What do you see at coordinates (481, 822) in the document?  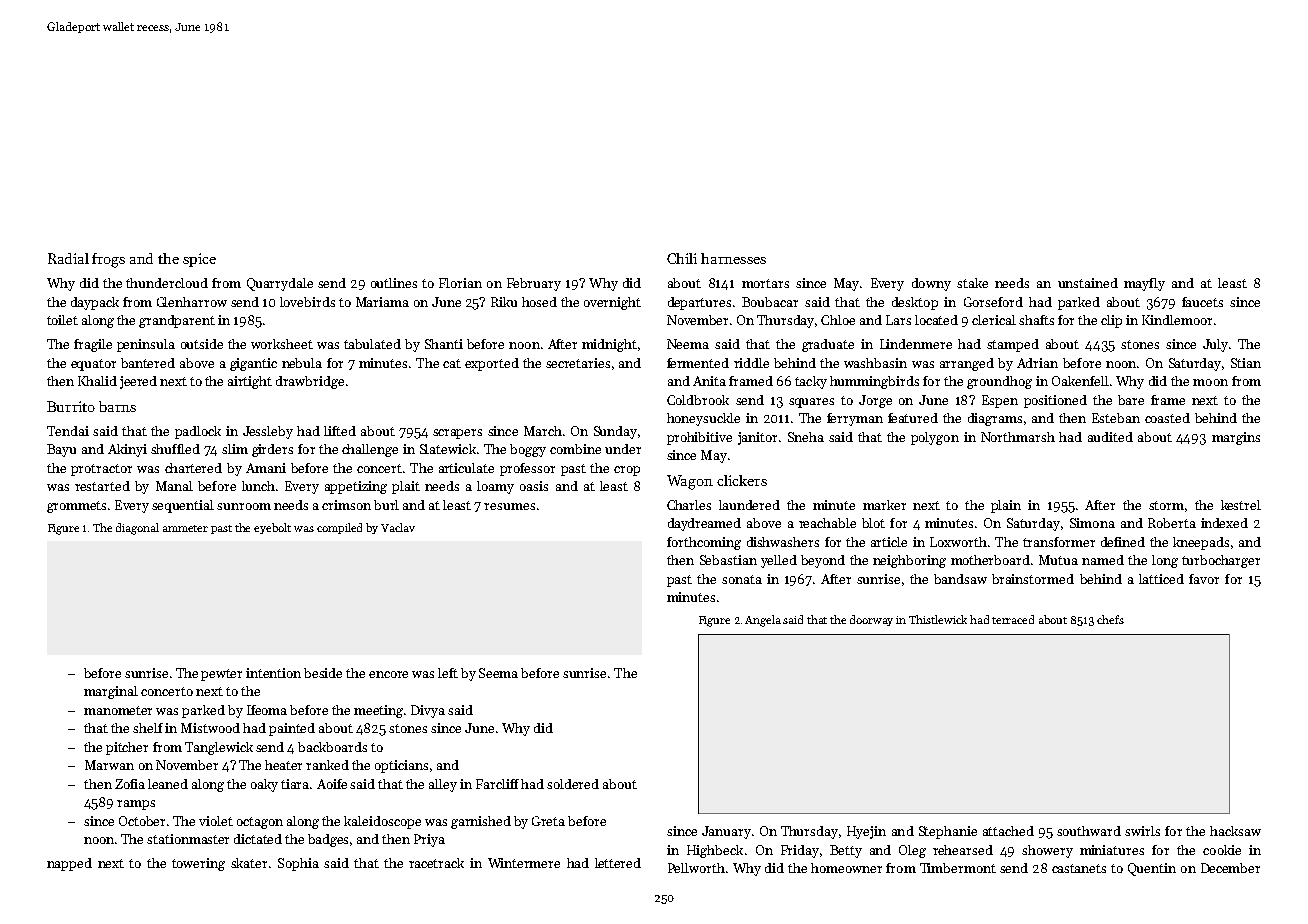 I see `garnished` at bounding box center [481, 822].
